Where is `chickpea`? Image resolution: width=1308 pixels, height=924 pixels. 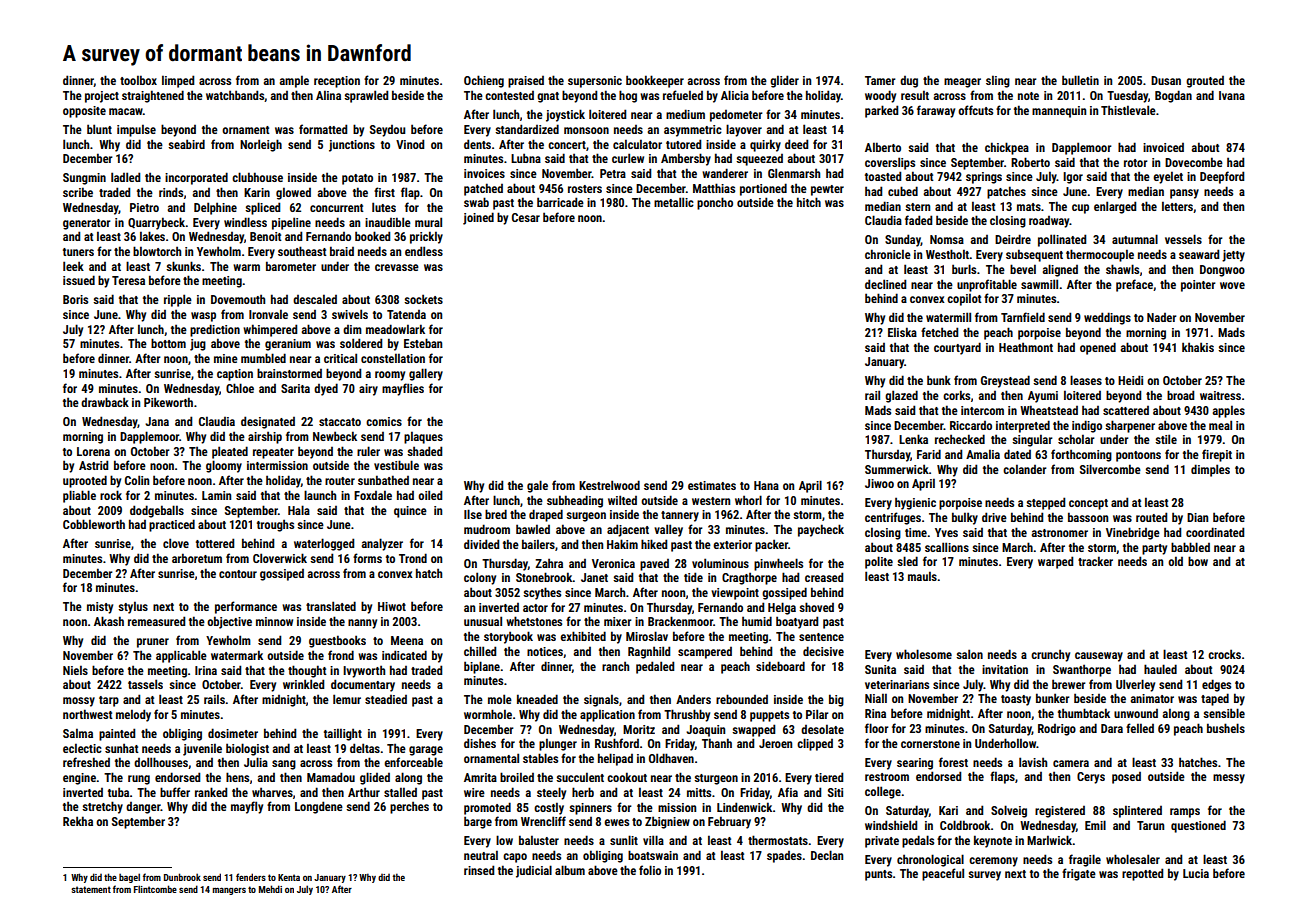
chickpea is located at coordinates (1007, 148).
